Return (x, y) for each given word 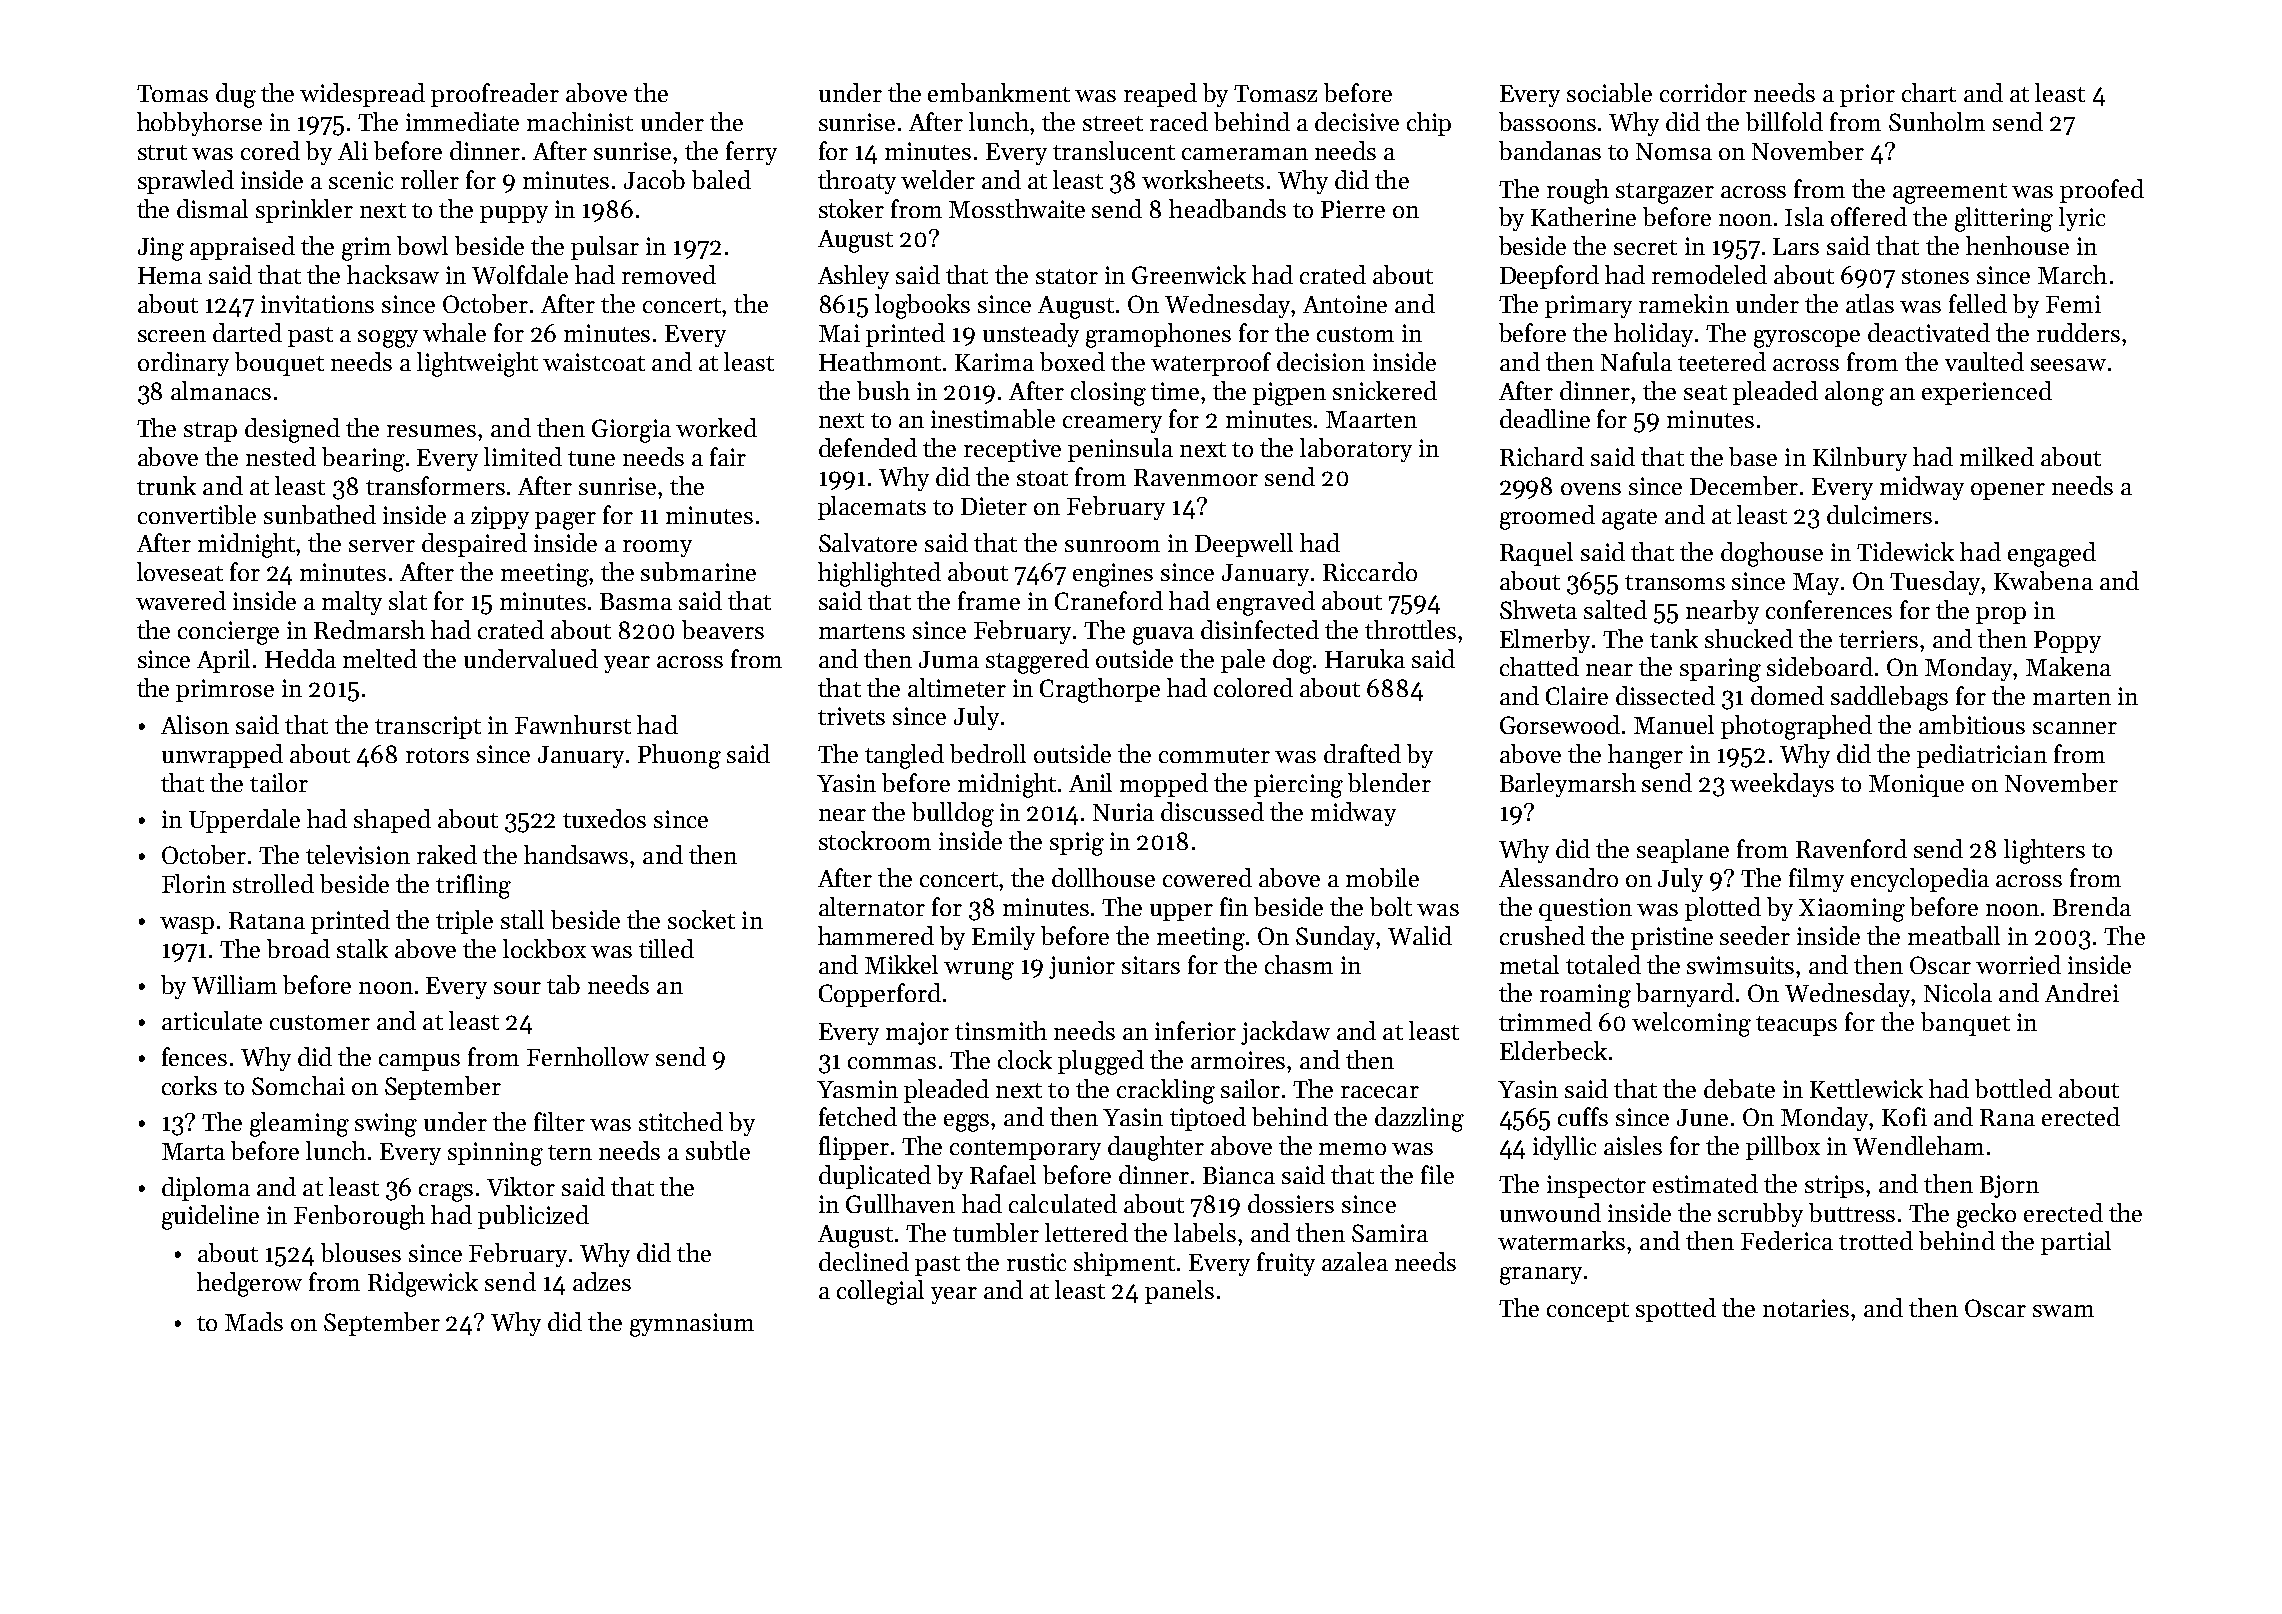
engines (1113, 575)
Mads (254, 1321)
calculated (1063, 1203)
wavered (181, 600)
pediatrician (1982, 756)
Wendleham (1918, 1145)
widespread (362, 95)
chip (1429, 124)
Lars (1796, 246)
